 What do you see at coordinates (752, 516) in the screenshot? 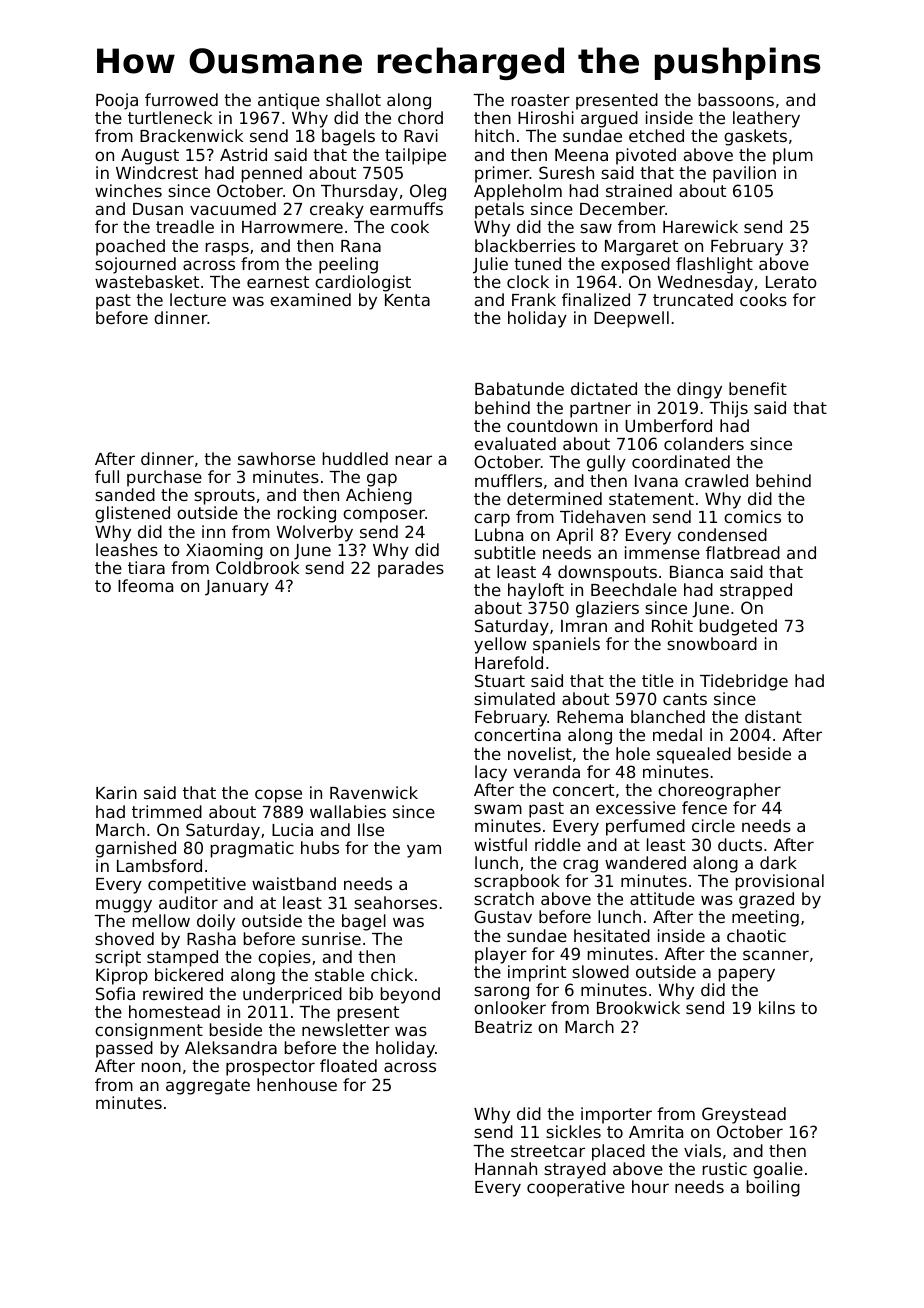
I see `comics` at bounding box center [752, 516].
